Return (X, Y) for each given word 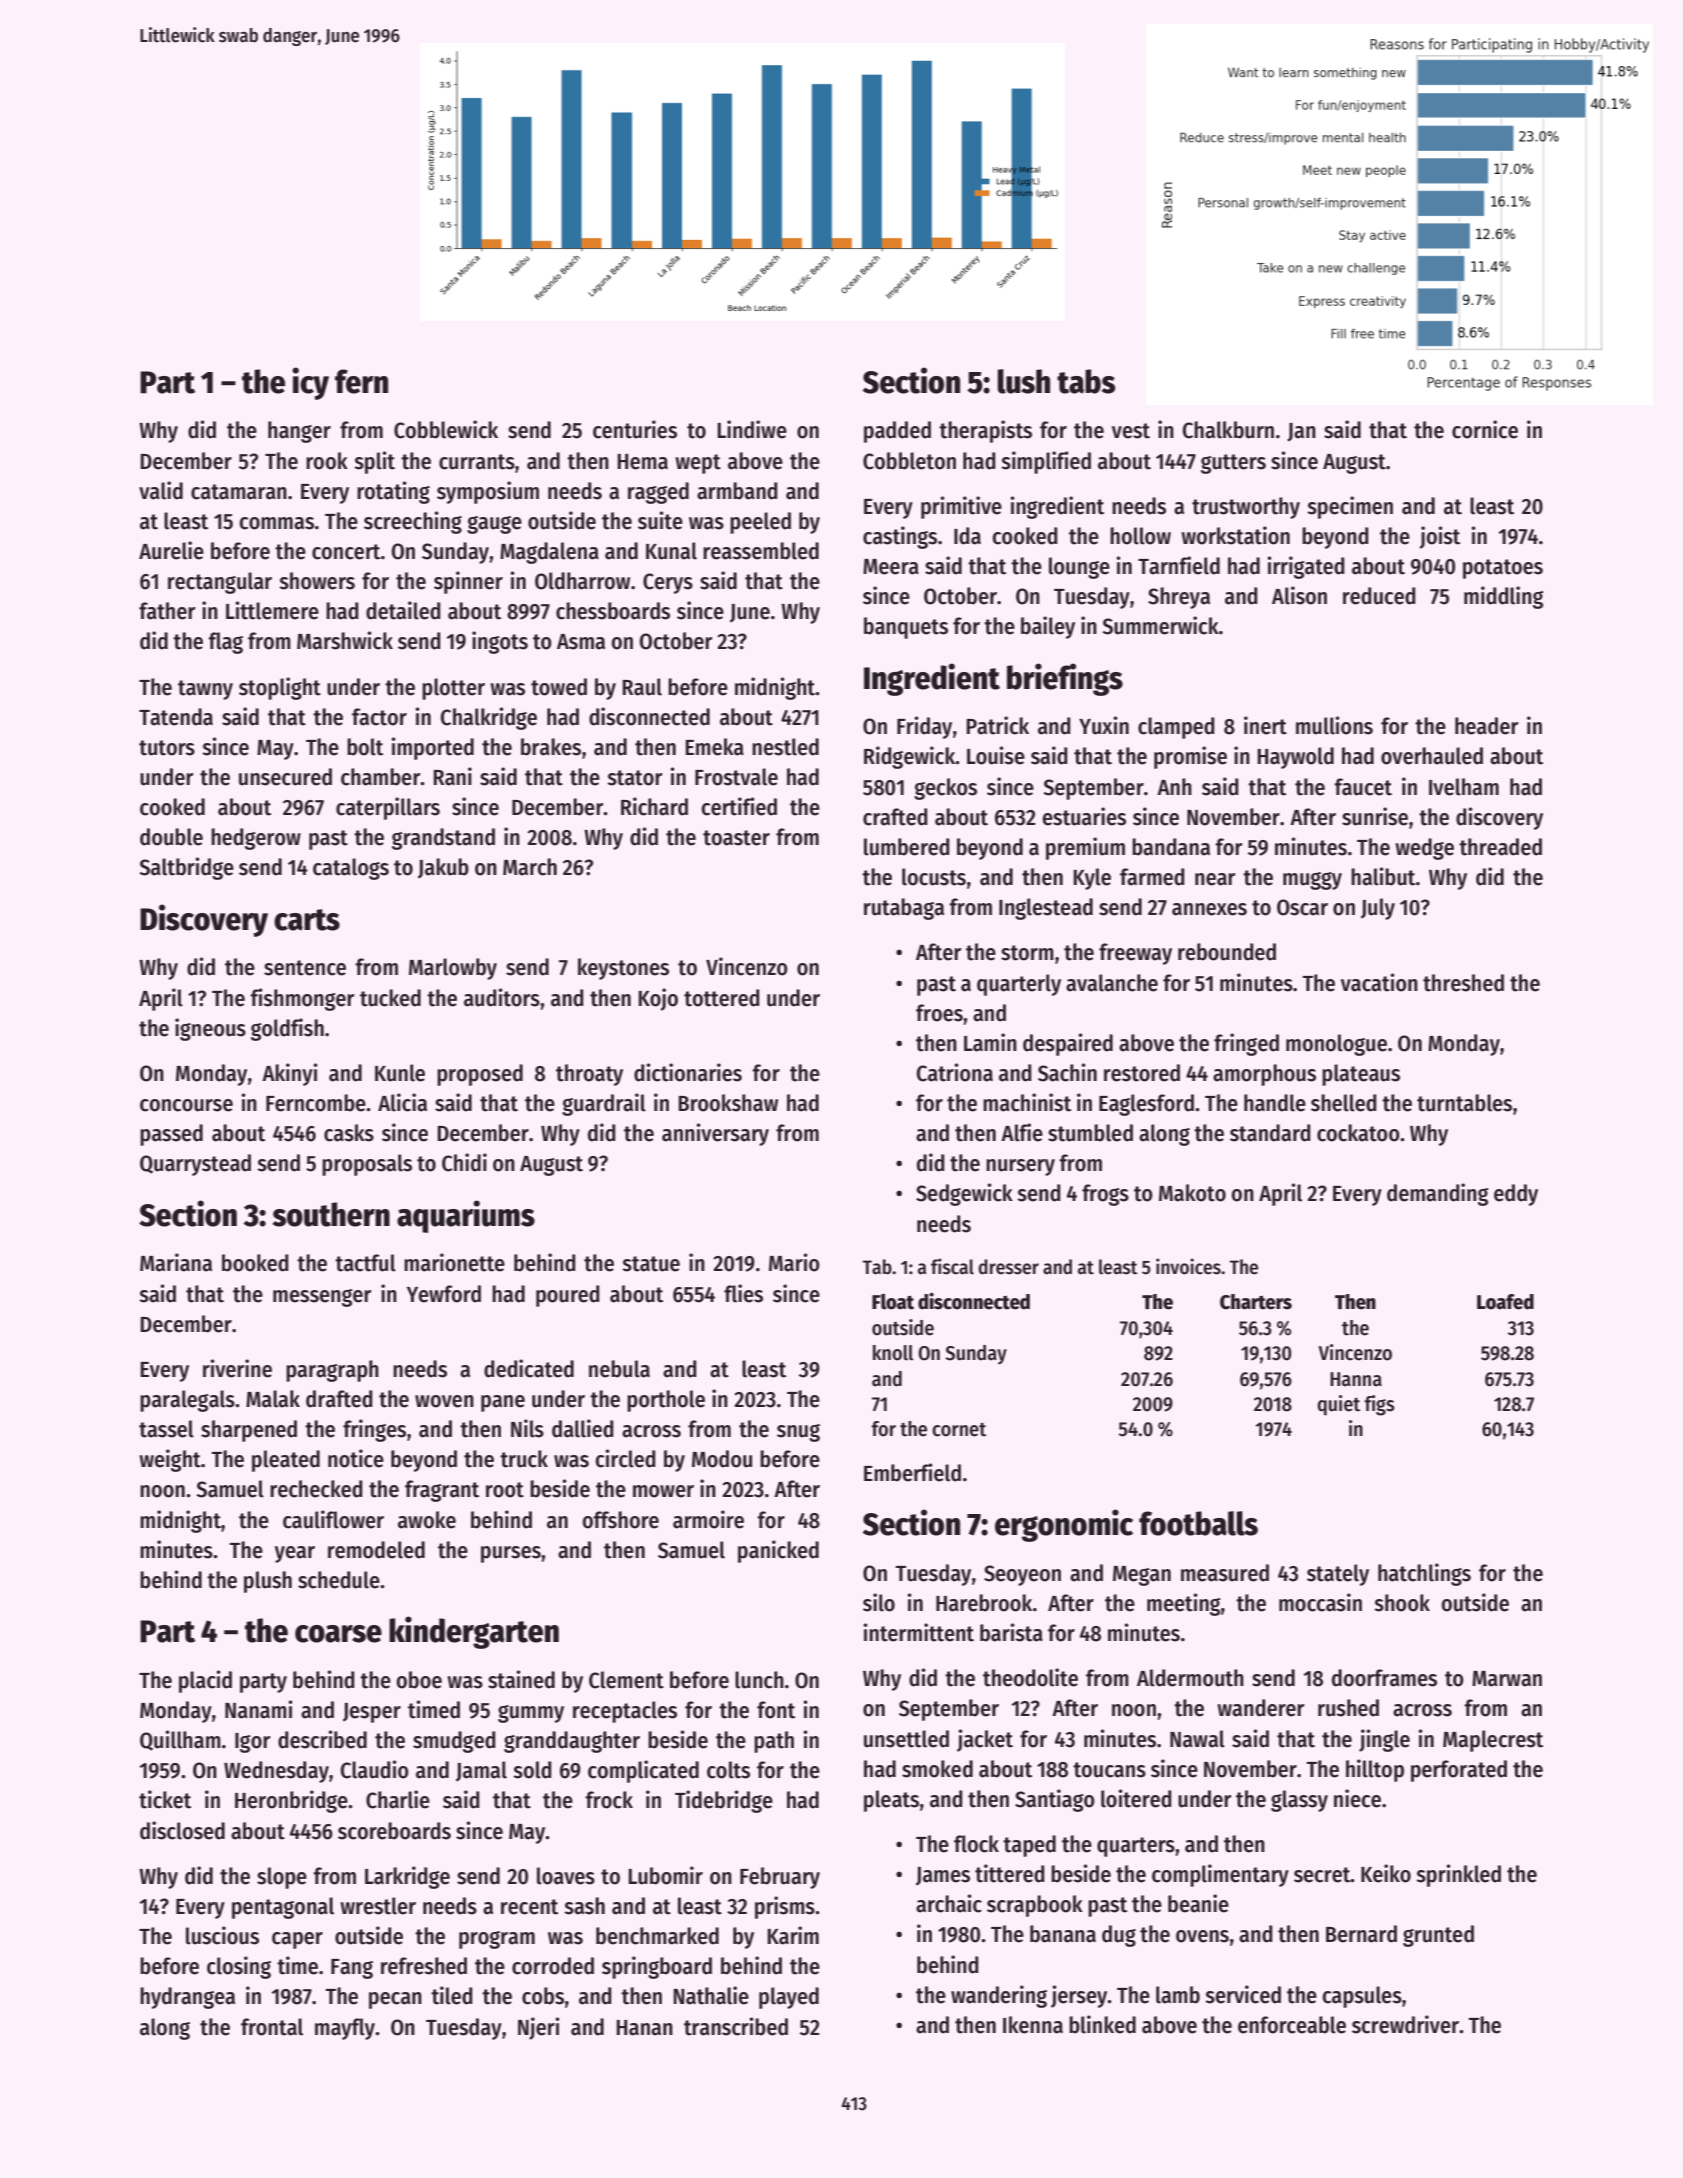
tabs (1086, 381)
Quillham (180, 1740)
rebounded (1227, 952)
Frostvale (736, 777)
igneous (210, 1029)
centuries (635, 429)
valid (161, 490)
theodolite (1030, 1677)
